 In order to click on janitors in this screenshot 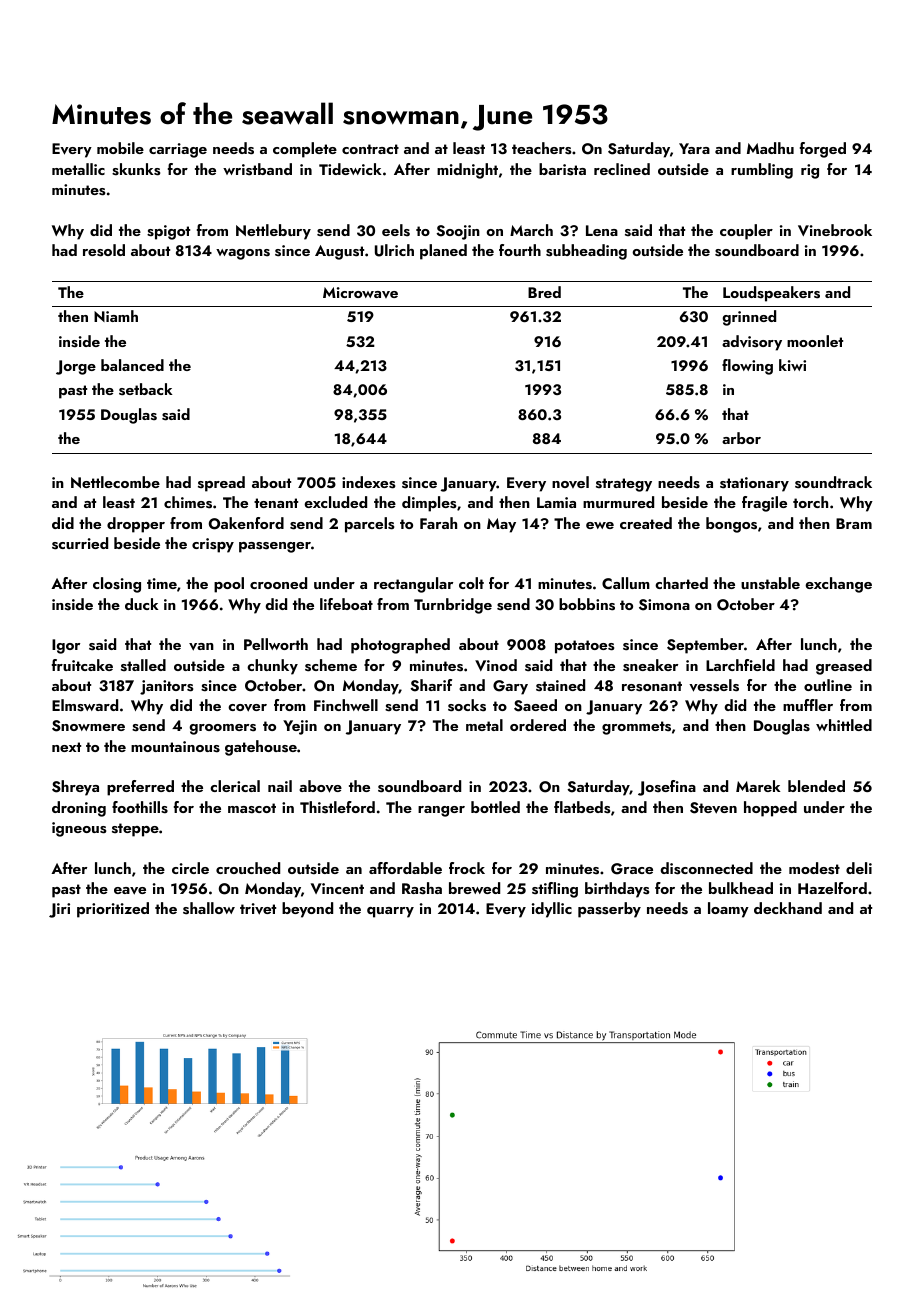, I will do `click(166, 687)`.
